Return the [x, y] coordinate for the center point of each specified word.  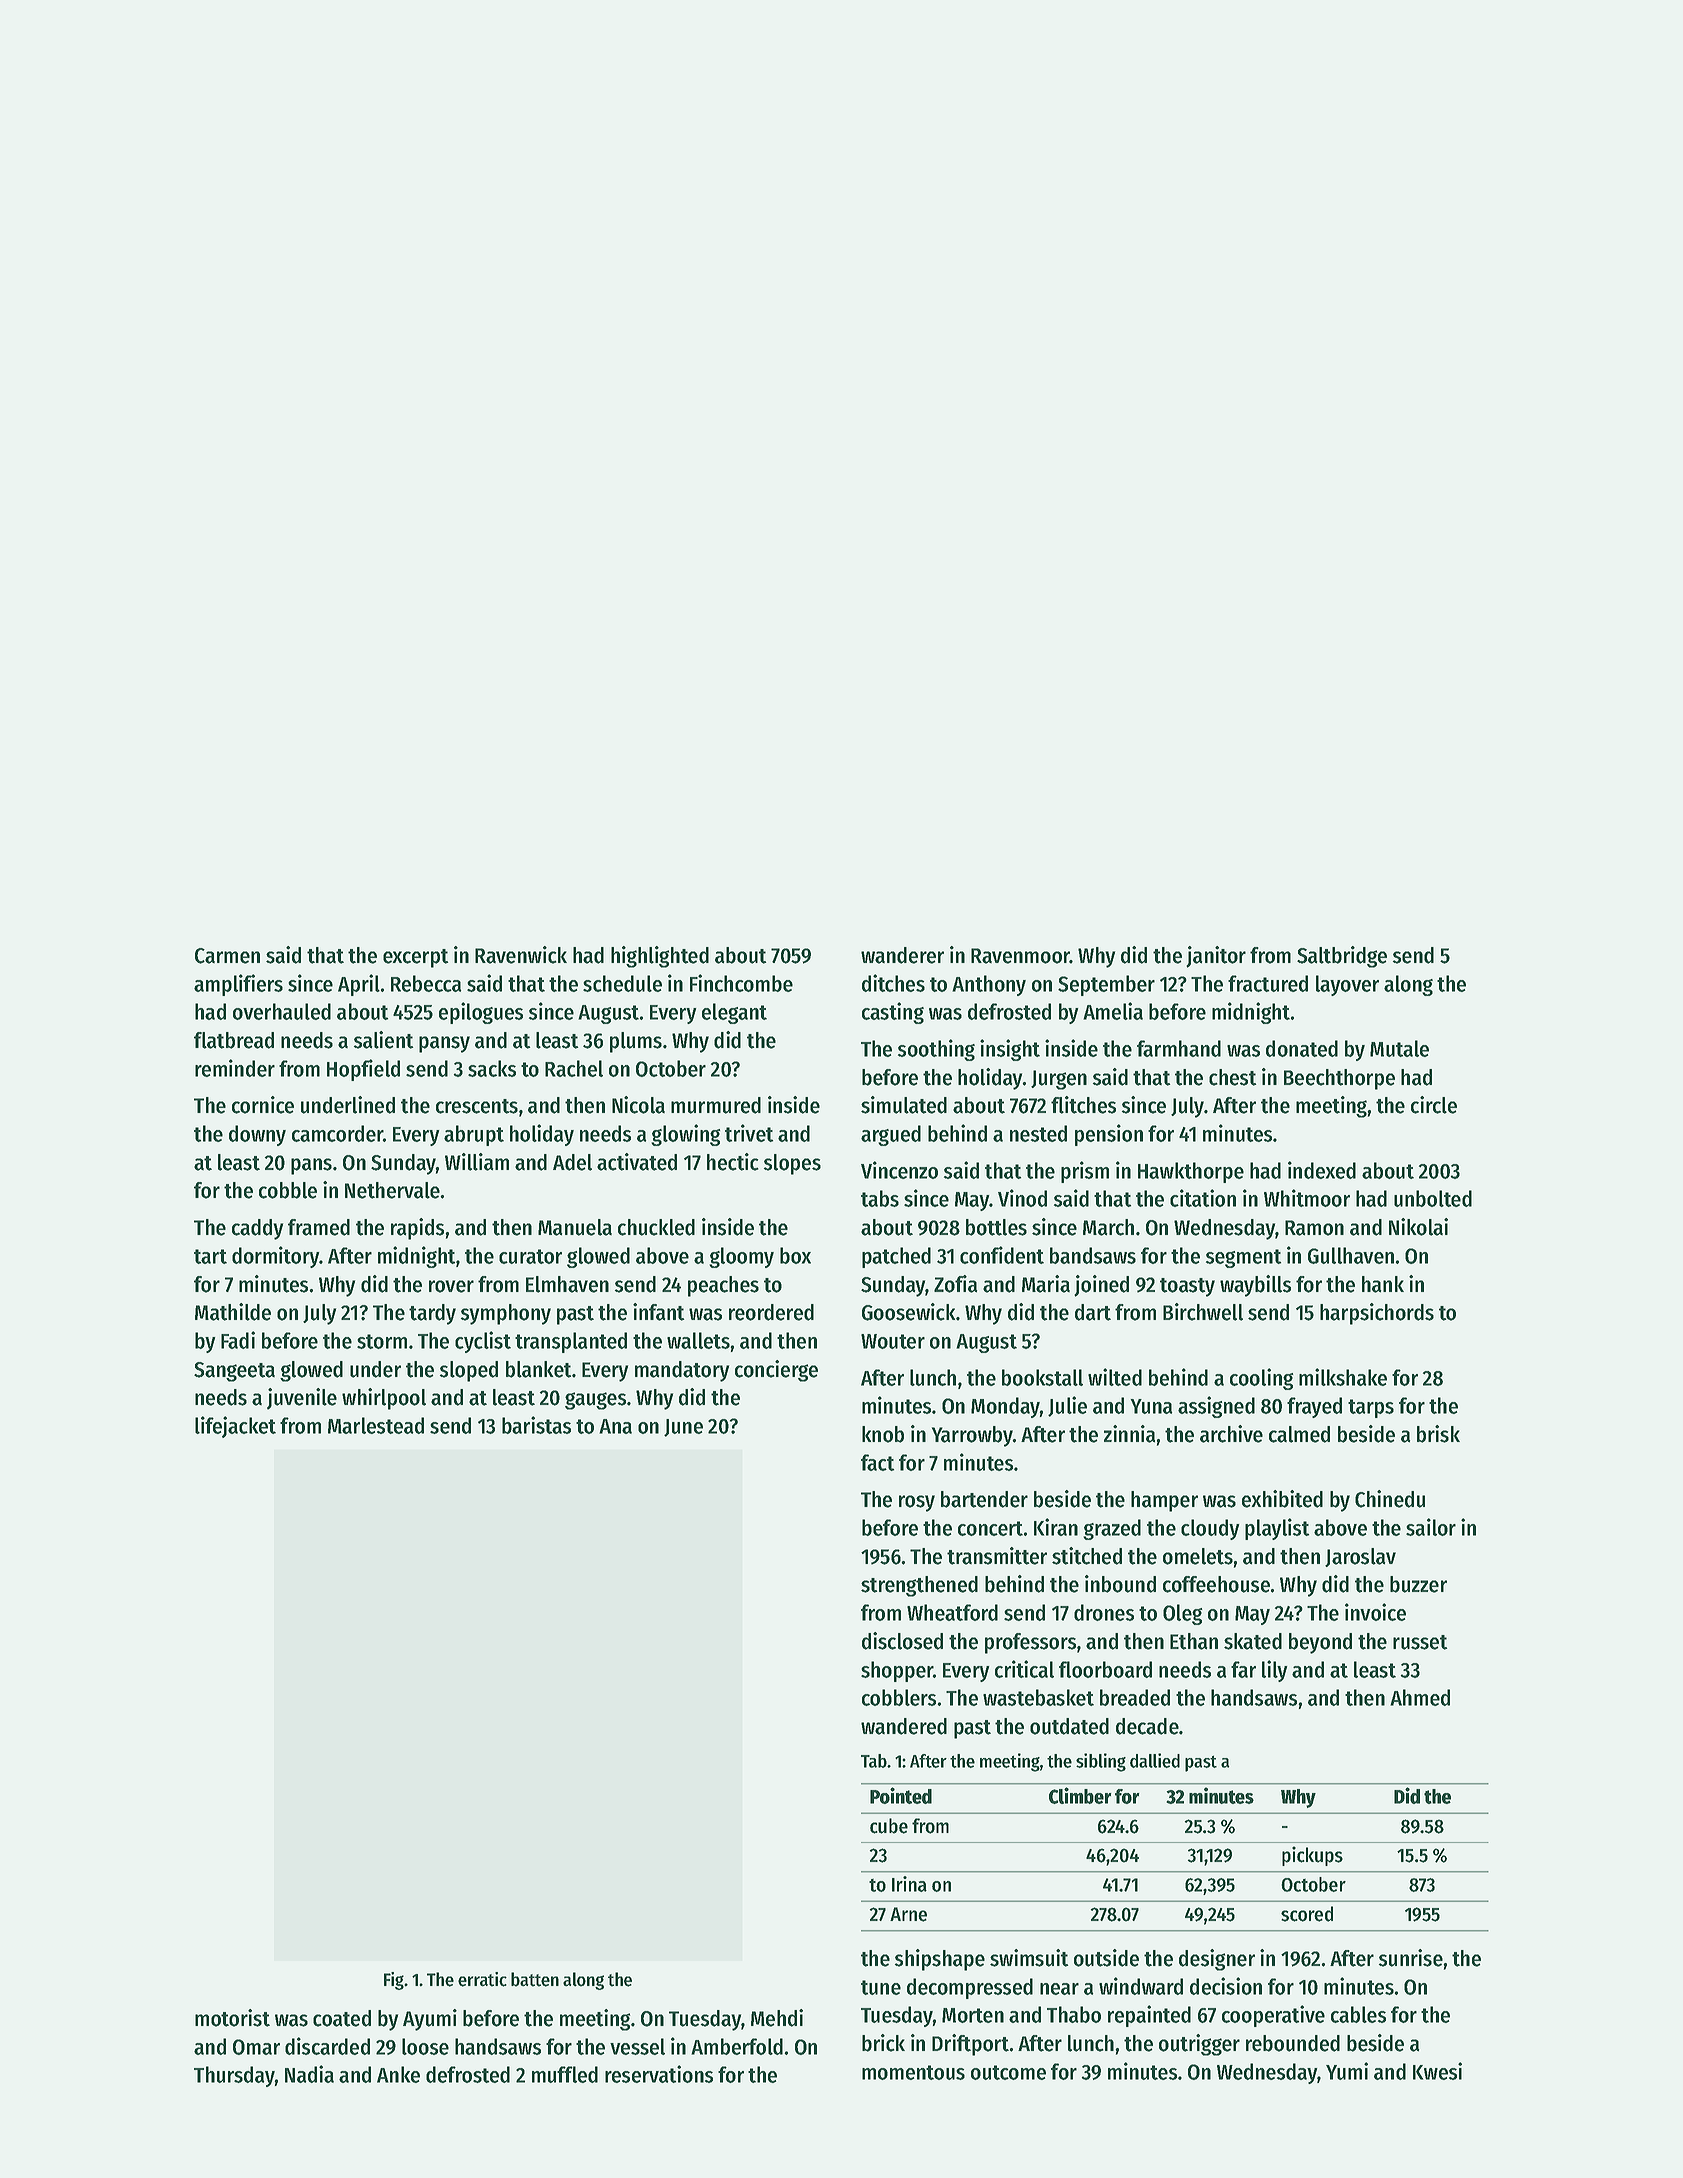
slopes [792, 1164]
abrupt [474, 1135]
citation [1203, 1198]
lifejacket [235, 1427]
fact [877, 1462]
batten [535, 1979]
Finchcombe [741, 983]
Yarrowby [972, 1436]
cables [1358, 2014]
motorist [232, 2018]
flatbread [234, 1040]
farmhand [1179, 1048]
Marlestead [376, 1425]
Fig [394, 1981]
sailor [1431, 1527]
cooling [1262, 1379]
